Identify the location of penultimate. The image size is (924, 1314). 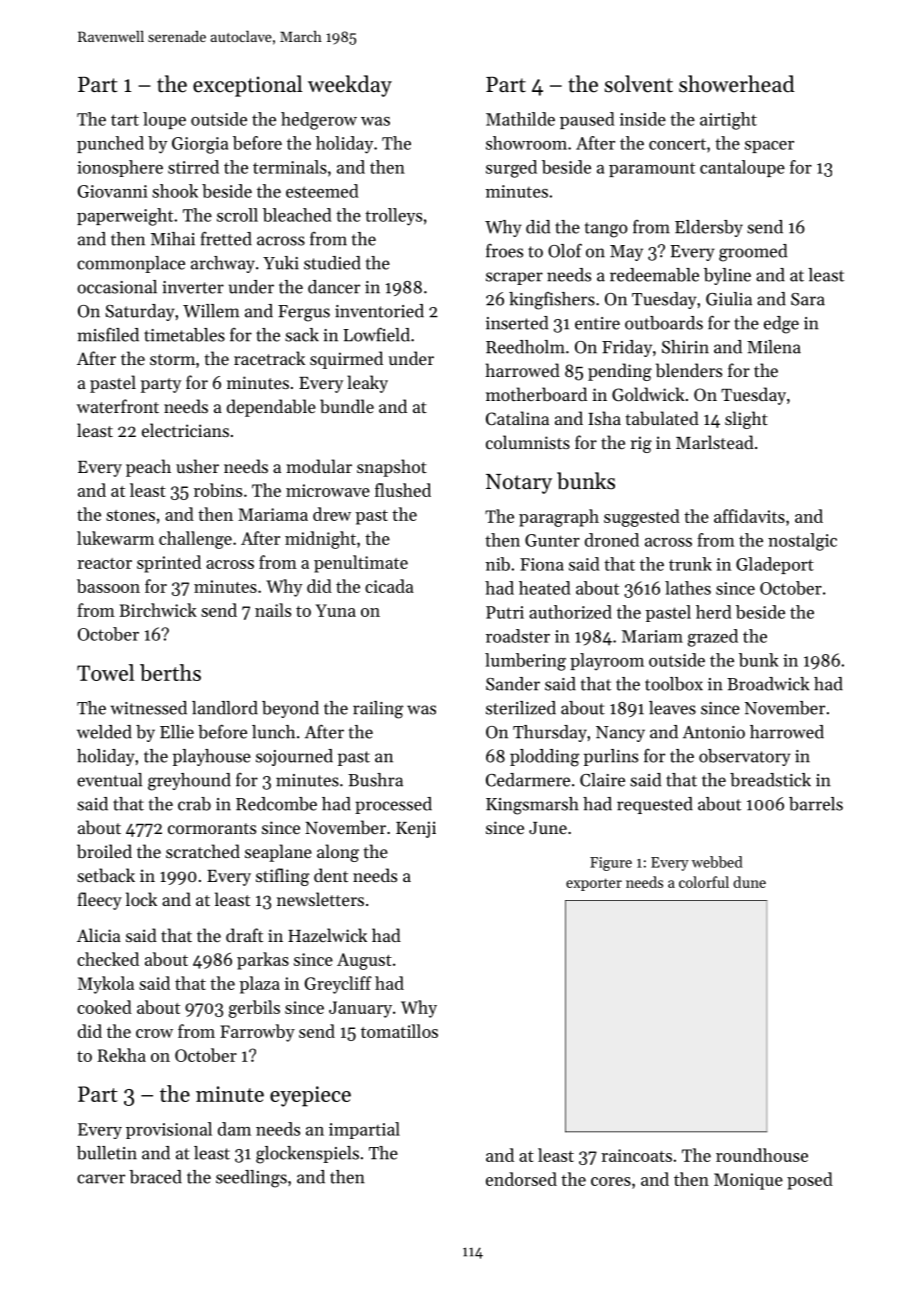
(361, 564).
